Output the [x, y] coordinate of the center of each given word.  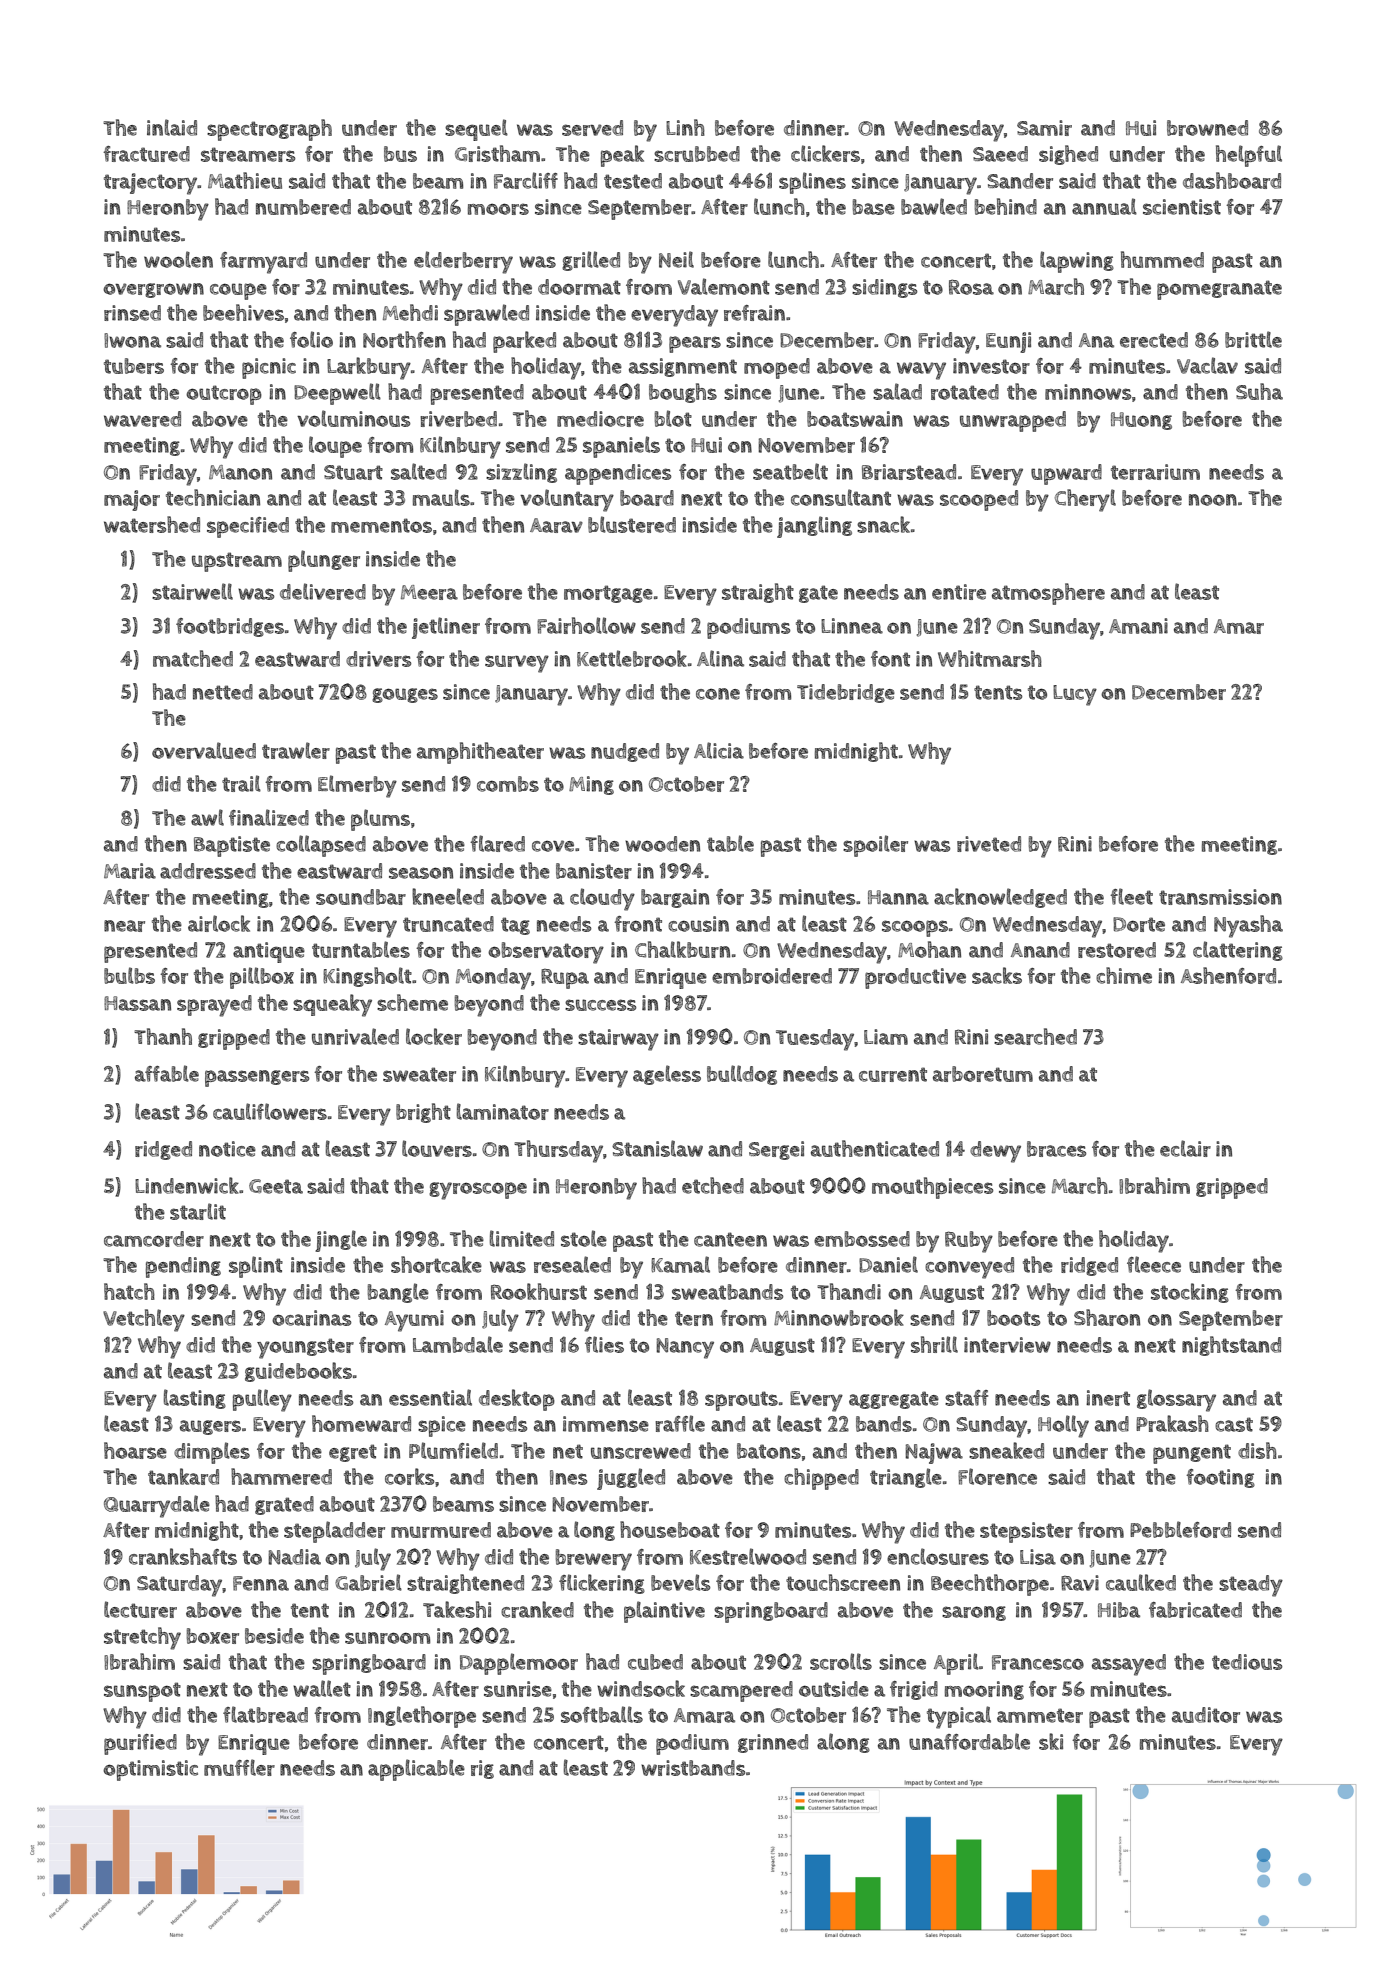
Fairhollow [586, 625]
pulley [262, 1400]
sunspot [142, 1692]
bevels [680, 1582]
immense [606, 1424]
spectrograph [269, 130]
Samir [1044, 128]
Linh [685, 127]
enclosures [938, 1556]
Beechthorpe [990, 1585]
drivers [378, 659]
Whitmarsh [990, 658]
